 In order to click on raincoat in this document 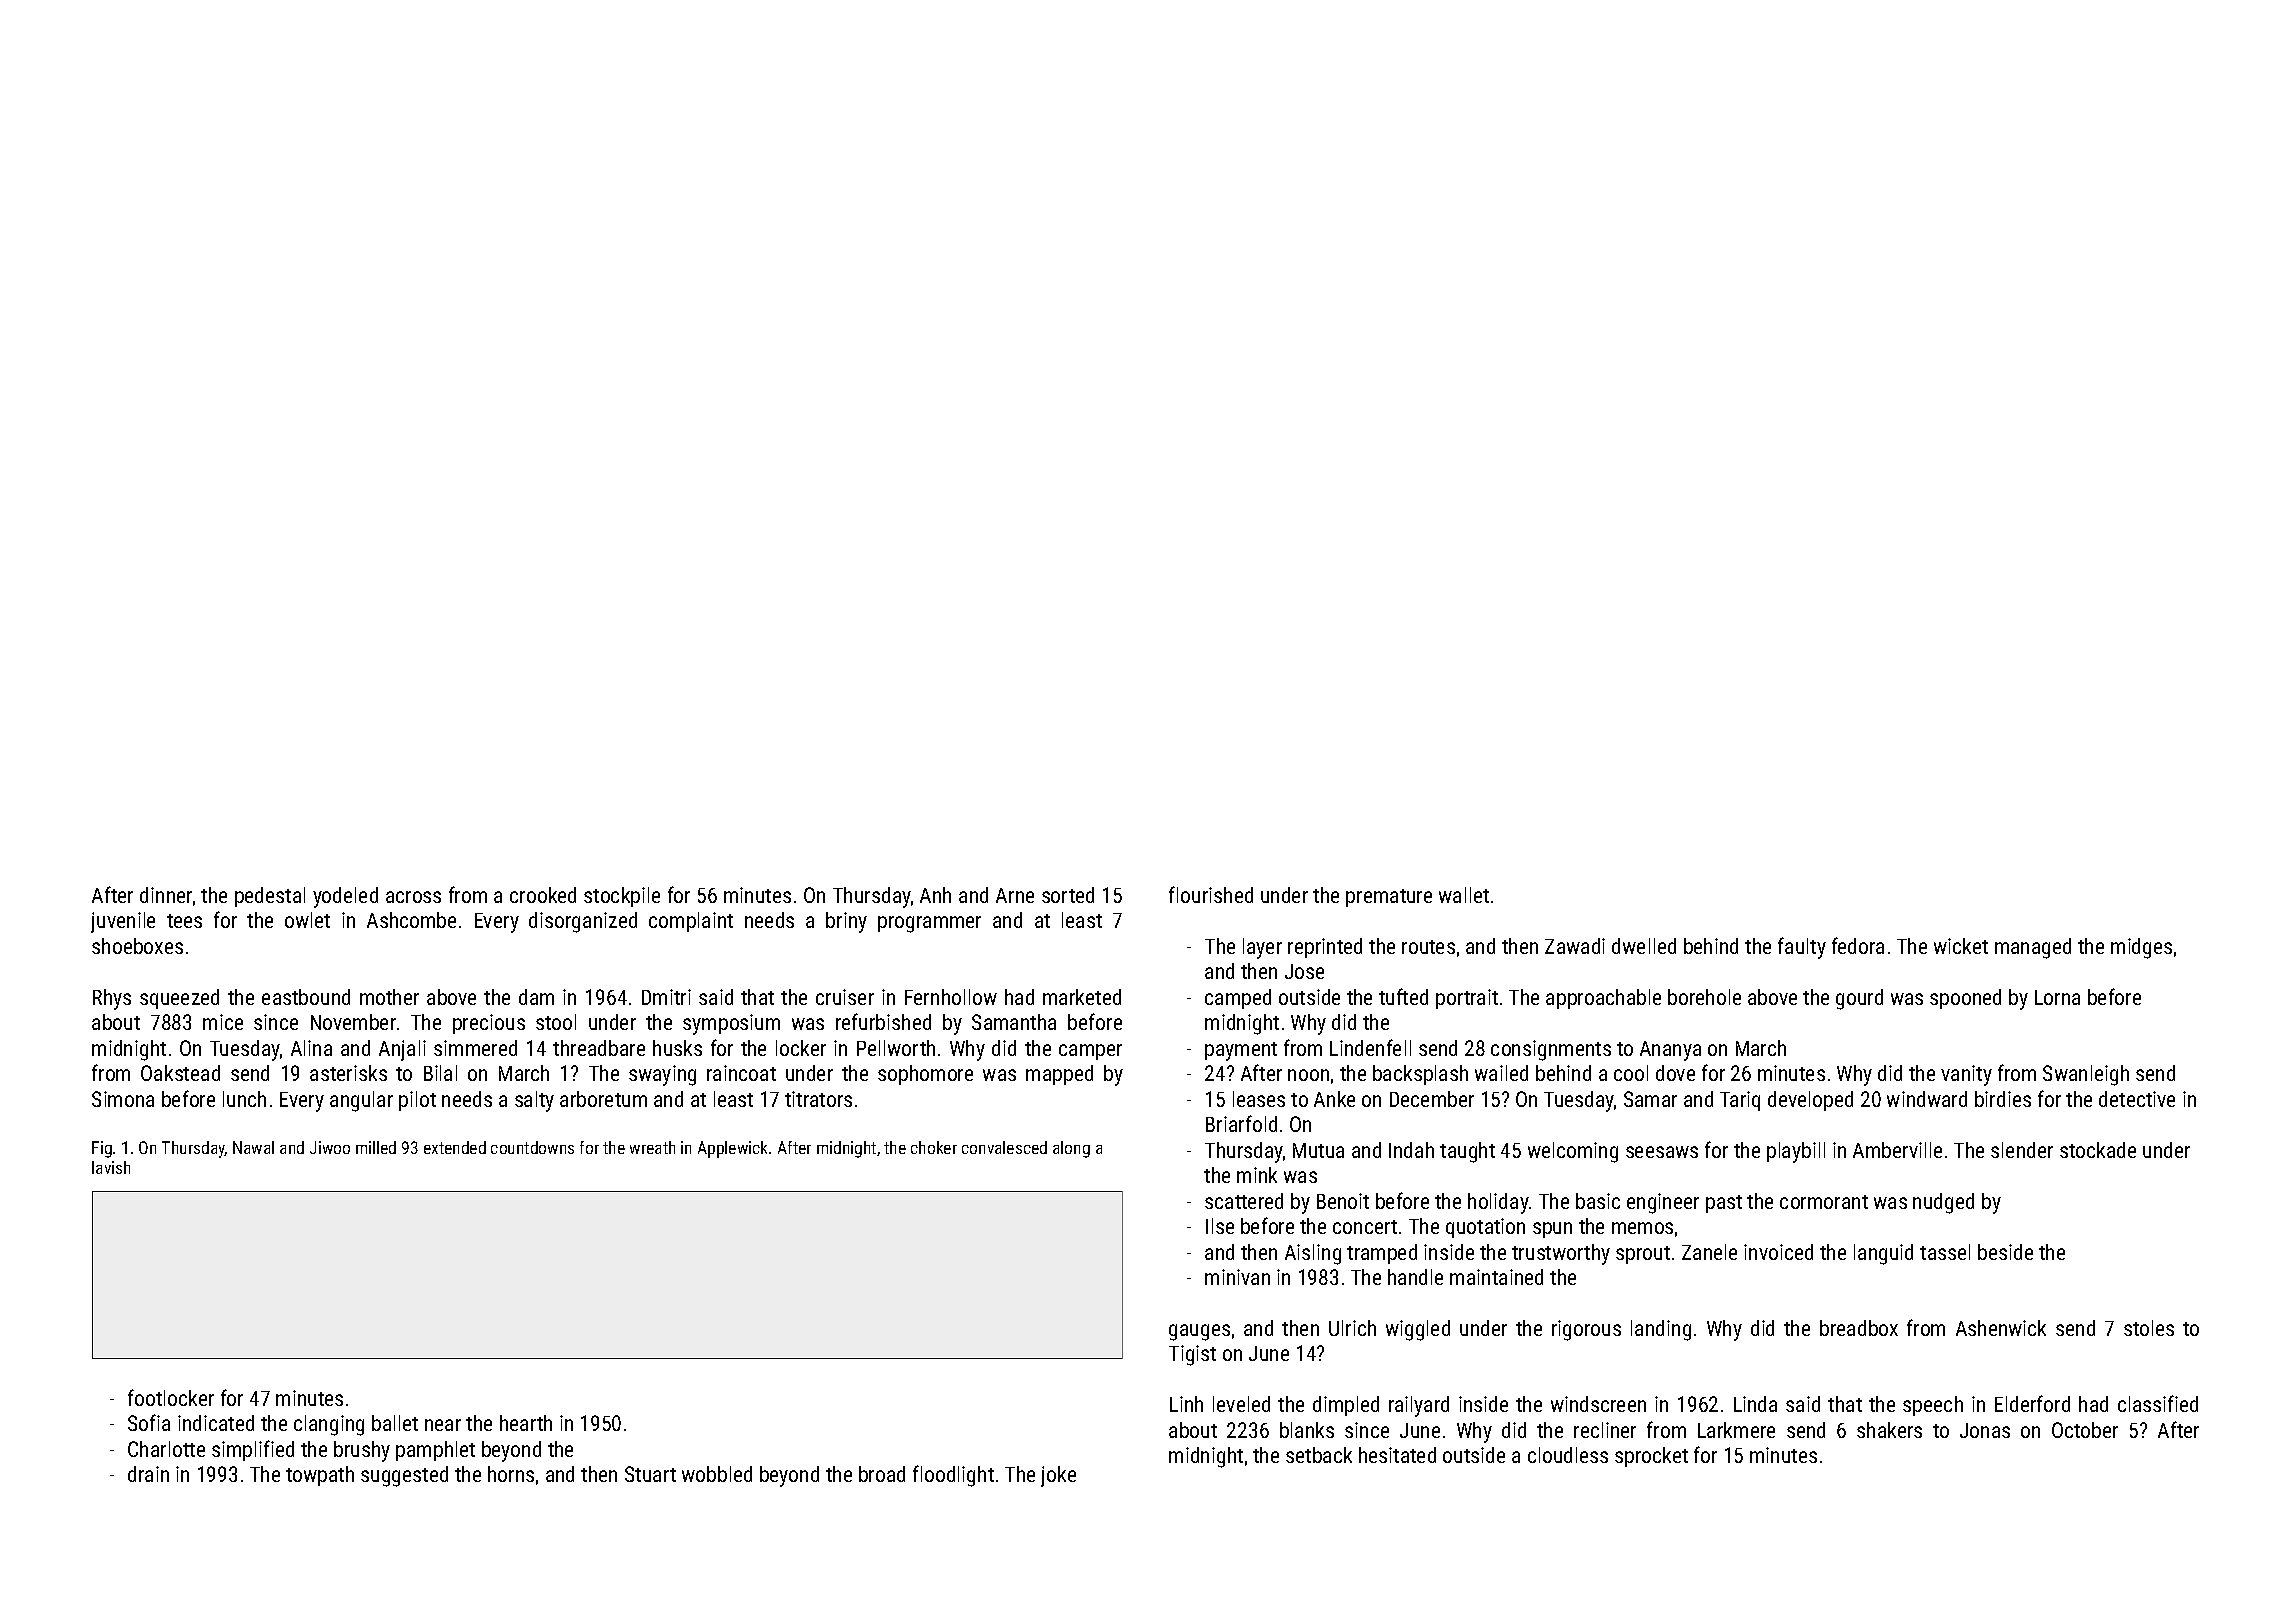, I will do `click(741, 1073)`.
